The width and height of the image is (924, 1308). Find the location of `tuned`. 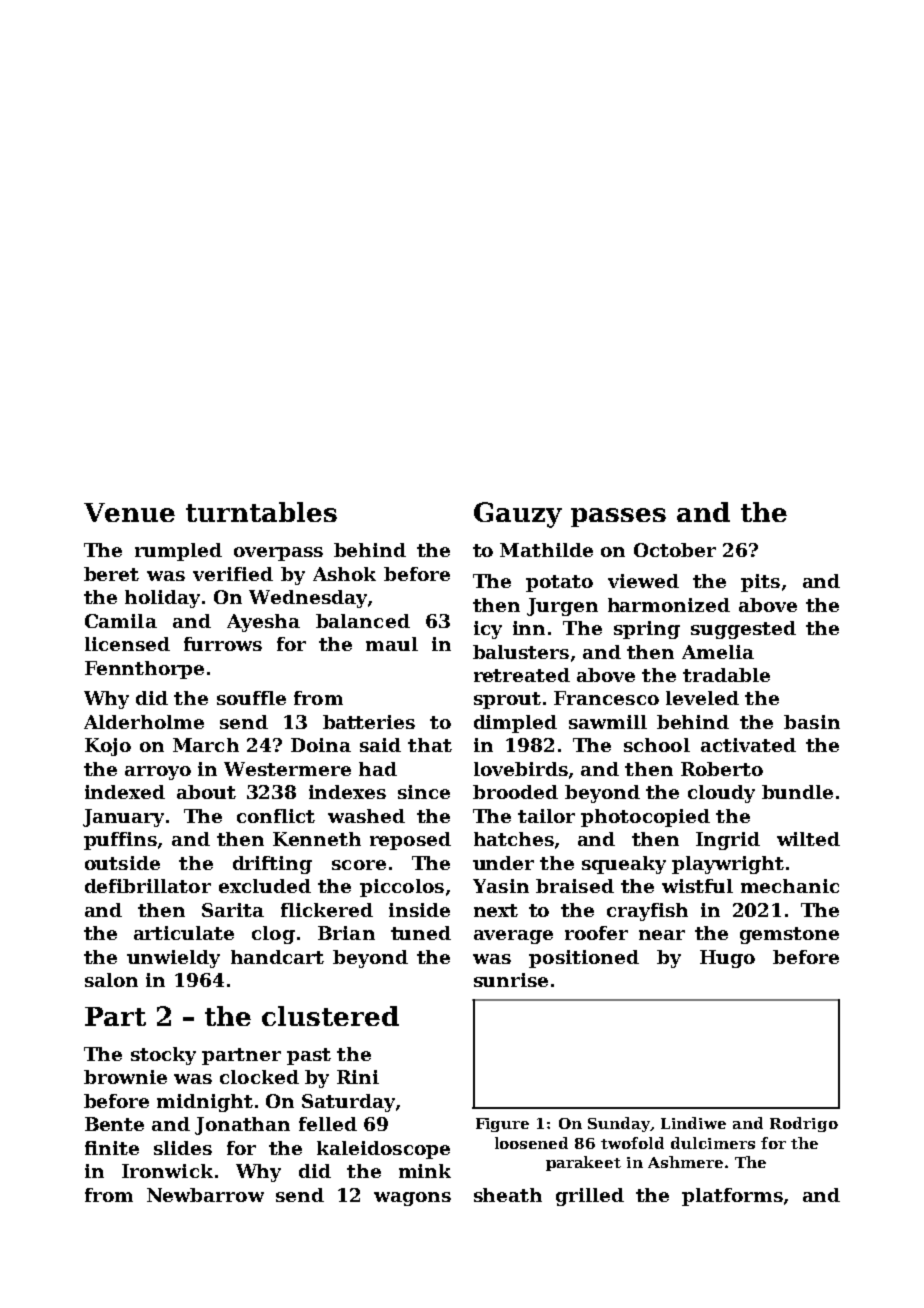

tuned is located at coordinates (421, 933).
